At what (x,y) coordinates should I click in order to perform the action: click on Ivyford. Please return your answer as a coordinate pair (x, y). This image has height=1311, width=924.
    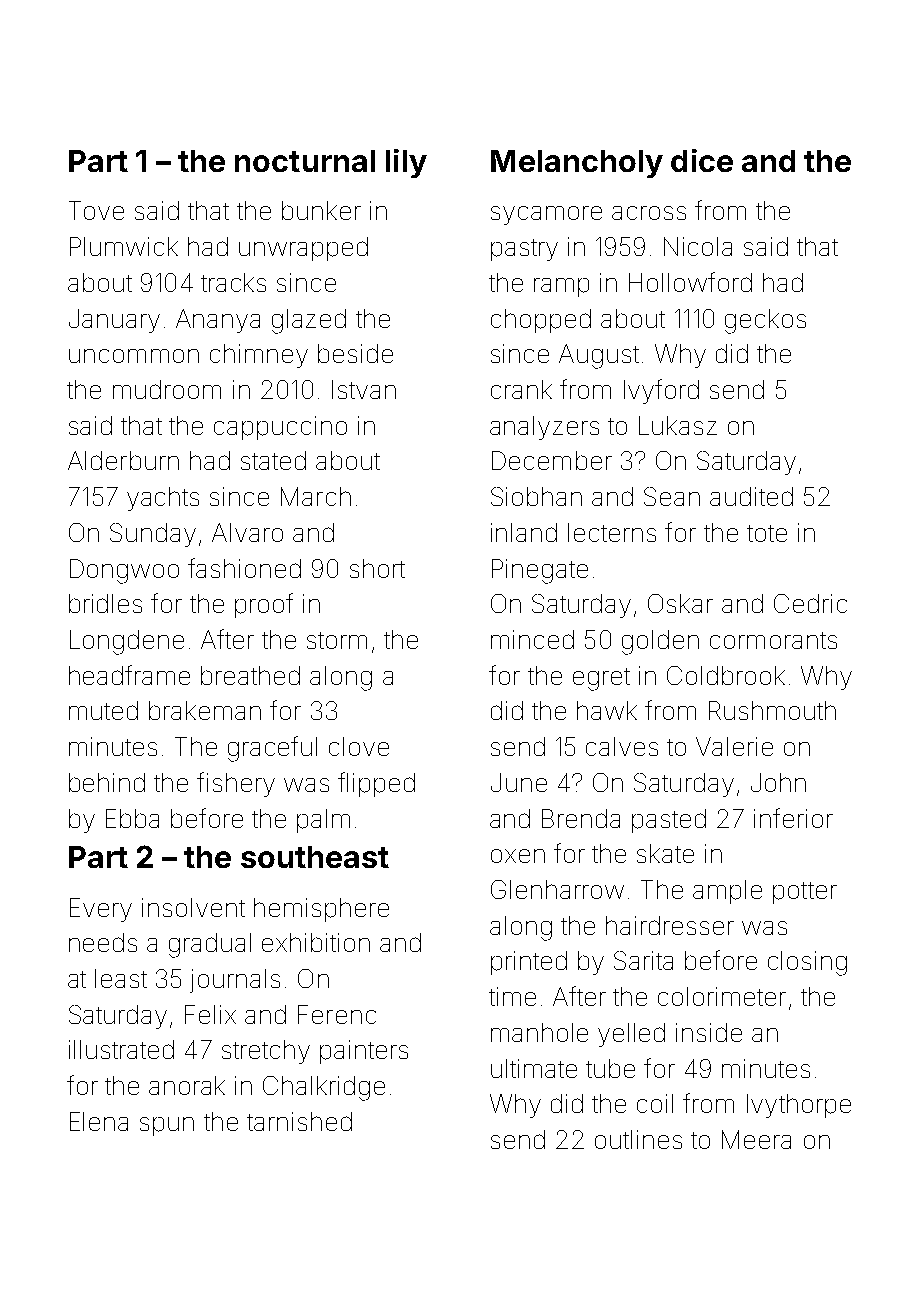
    Looking at the image, I should click on (661, 391).
